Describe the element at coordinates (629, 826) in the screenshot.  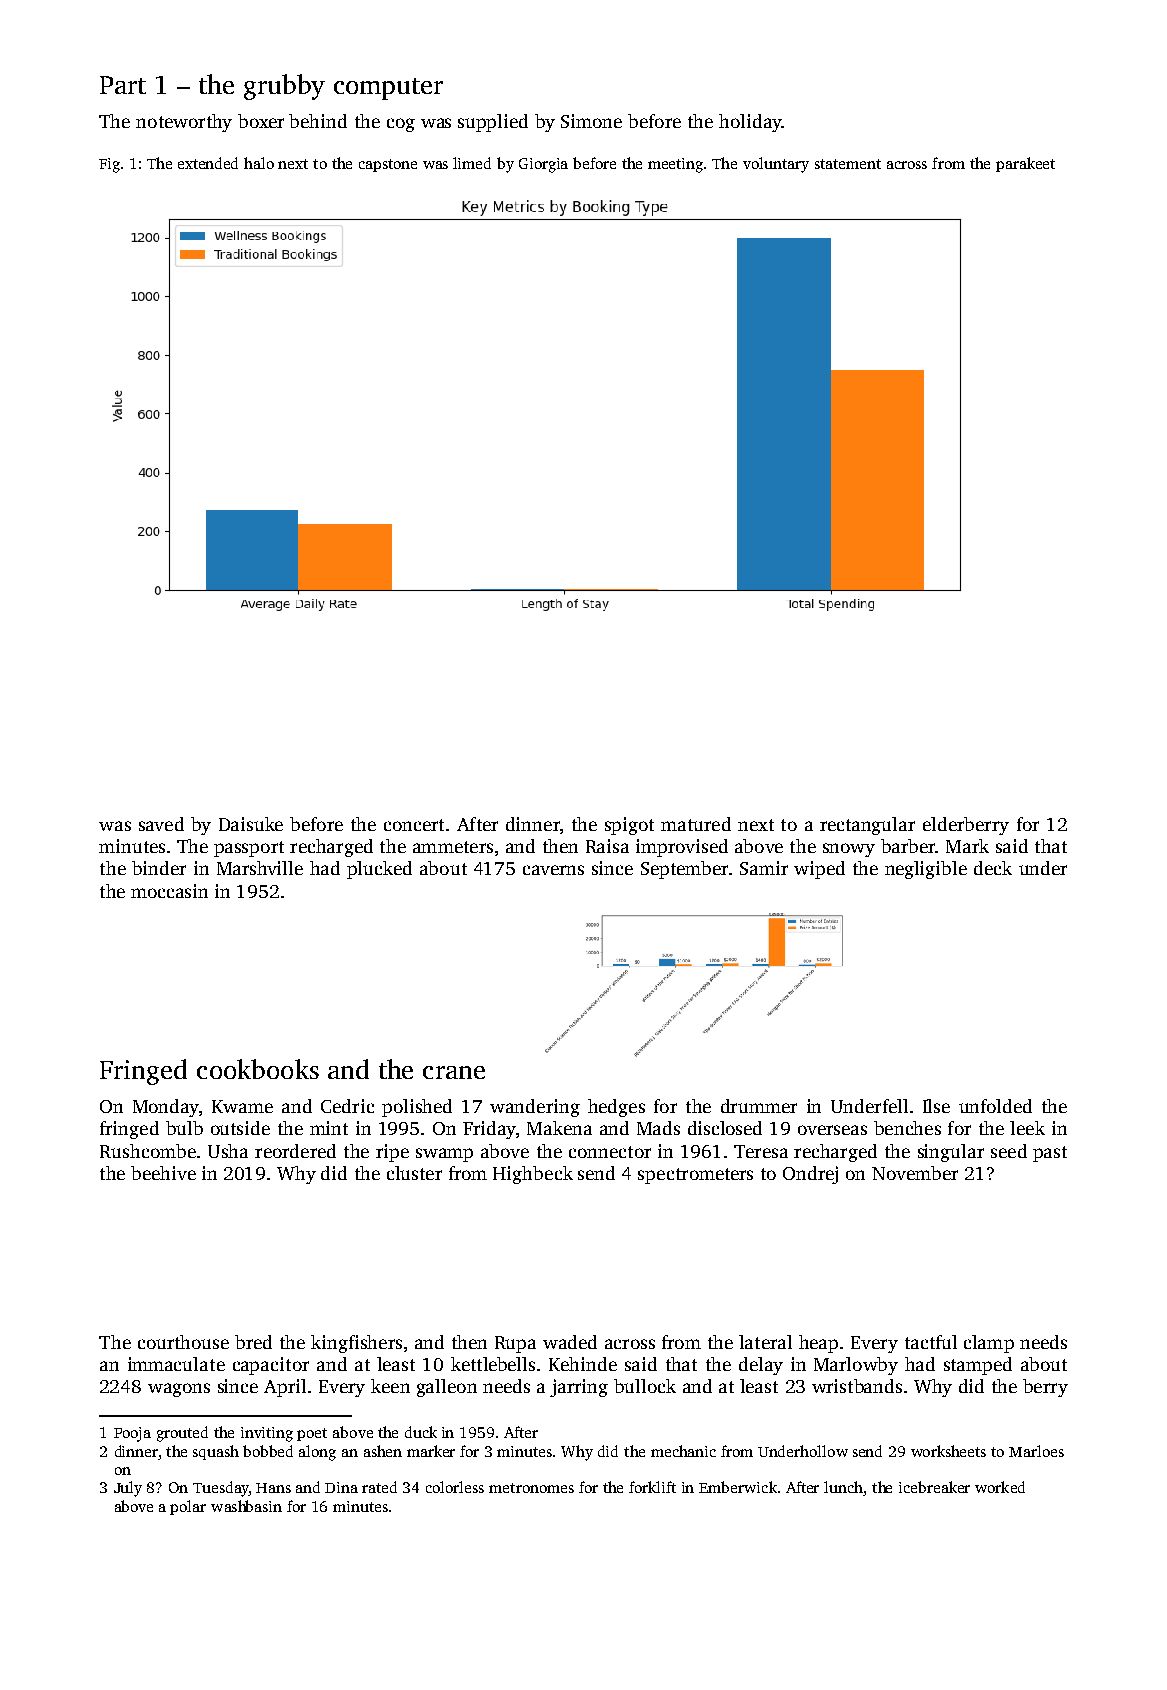
I see `spigot` at that location.
